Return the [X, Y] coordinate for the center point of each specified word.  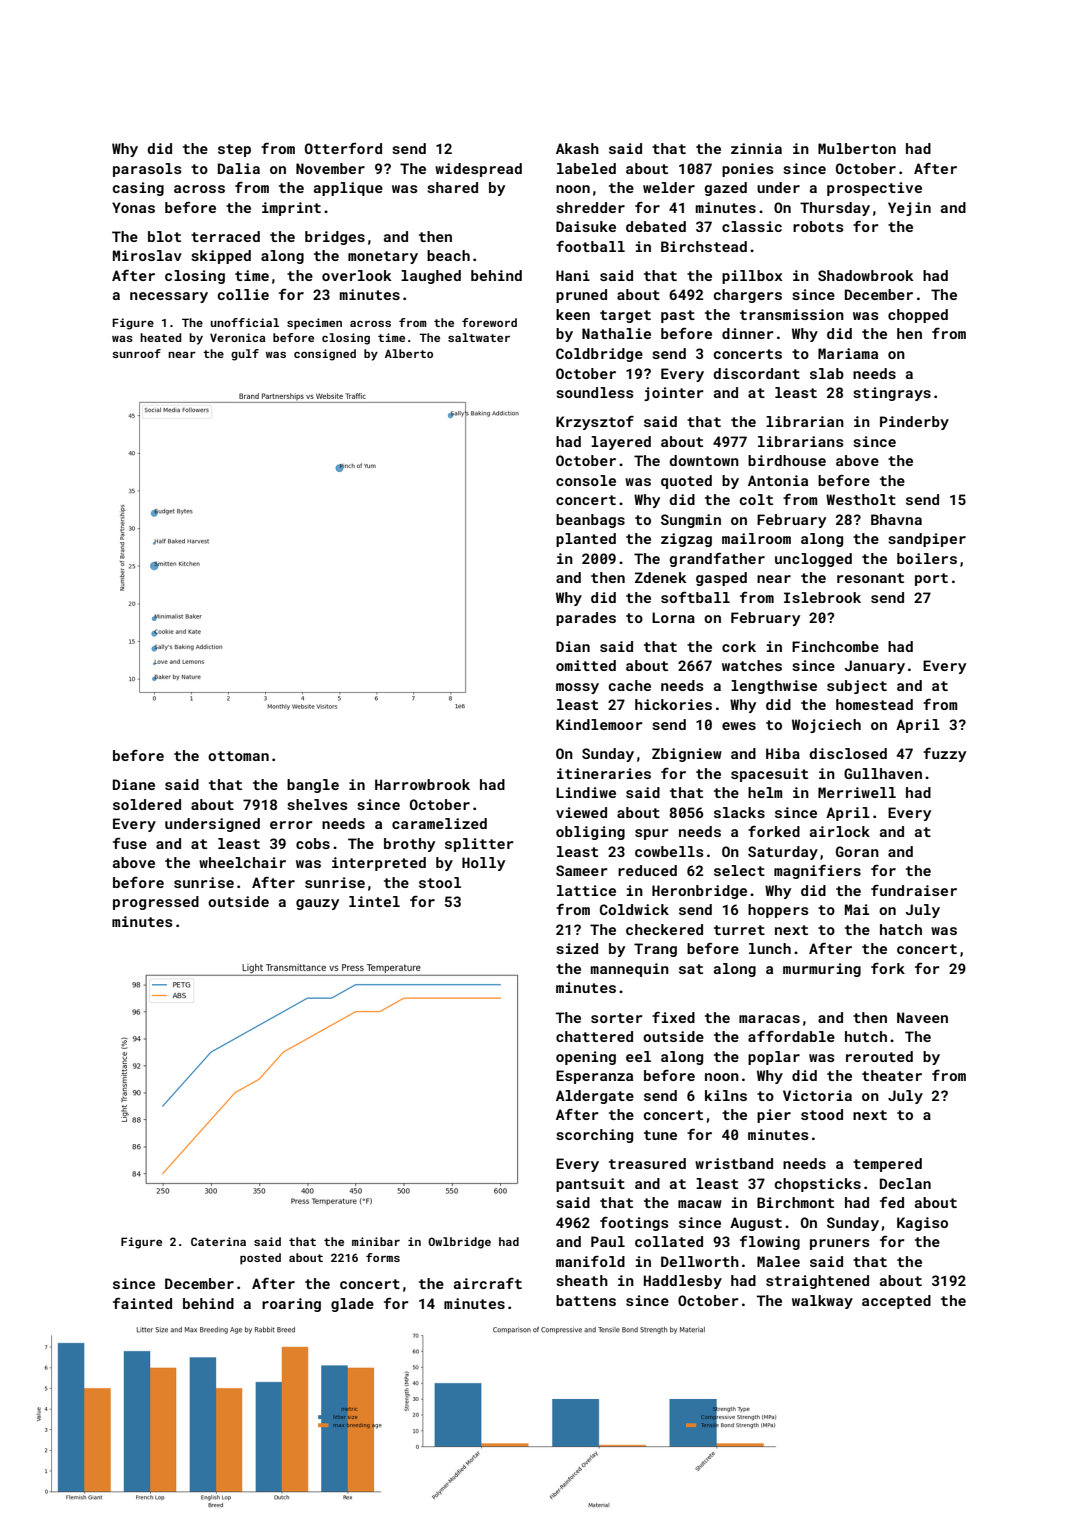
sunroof [136, 353]
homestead [874, 704]
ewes [739, 726]
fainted [142, 1303]
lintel [374, 901]
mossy [577, 688]
